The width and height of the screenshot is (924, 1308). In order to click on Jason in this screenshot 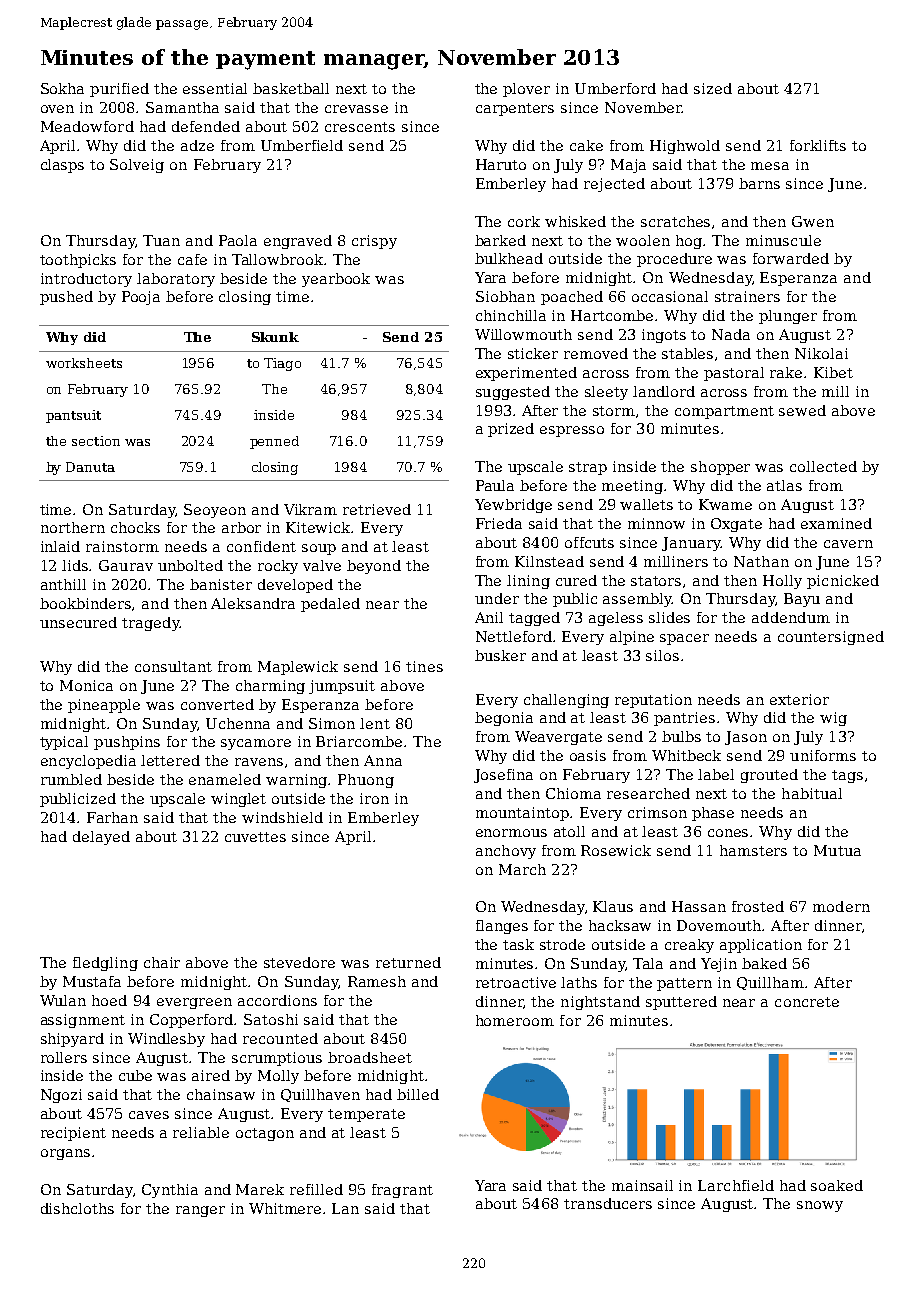, I will do `click(746, 738)`.
